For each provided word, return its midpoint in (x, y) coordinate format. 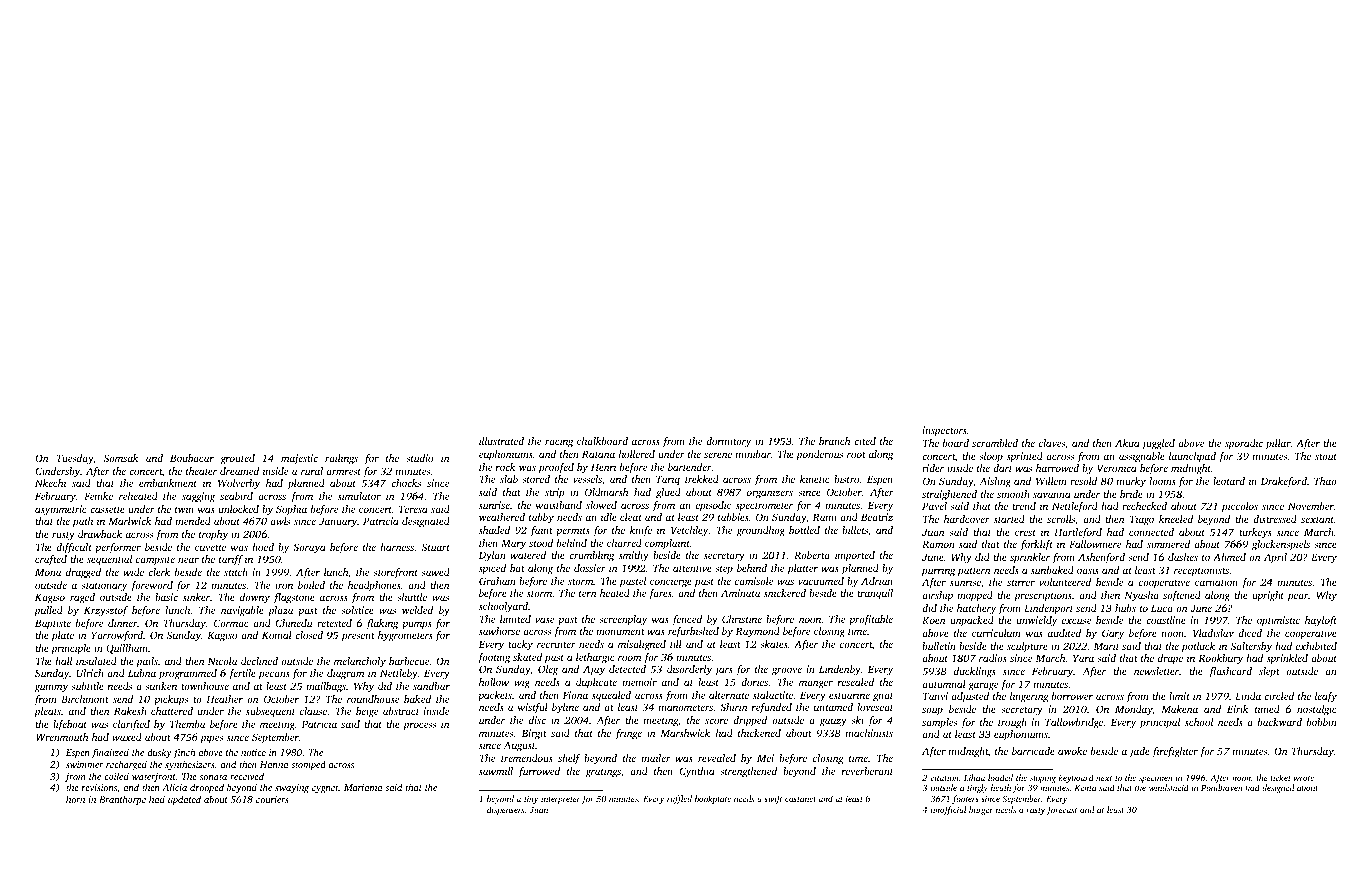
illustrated (501, 441)
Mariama (363, 787)
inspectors (945, 431)
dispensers (505, 810)
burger (981, 810)
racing (559, 442)
